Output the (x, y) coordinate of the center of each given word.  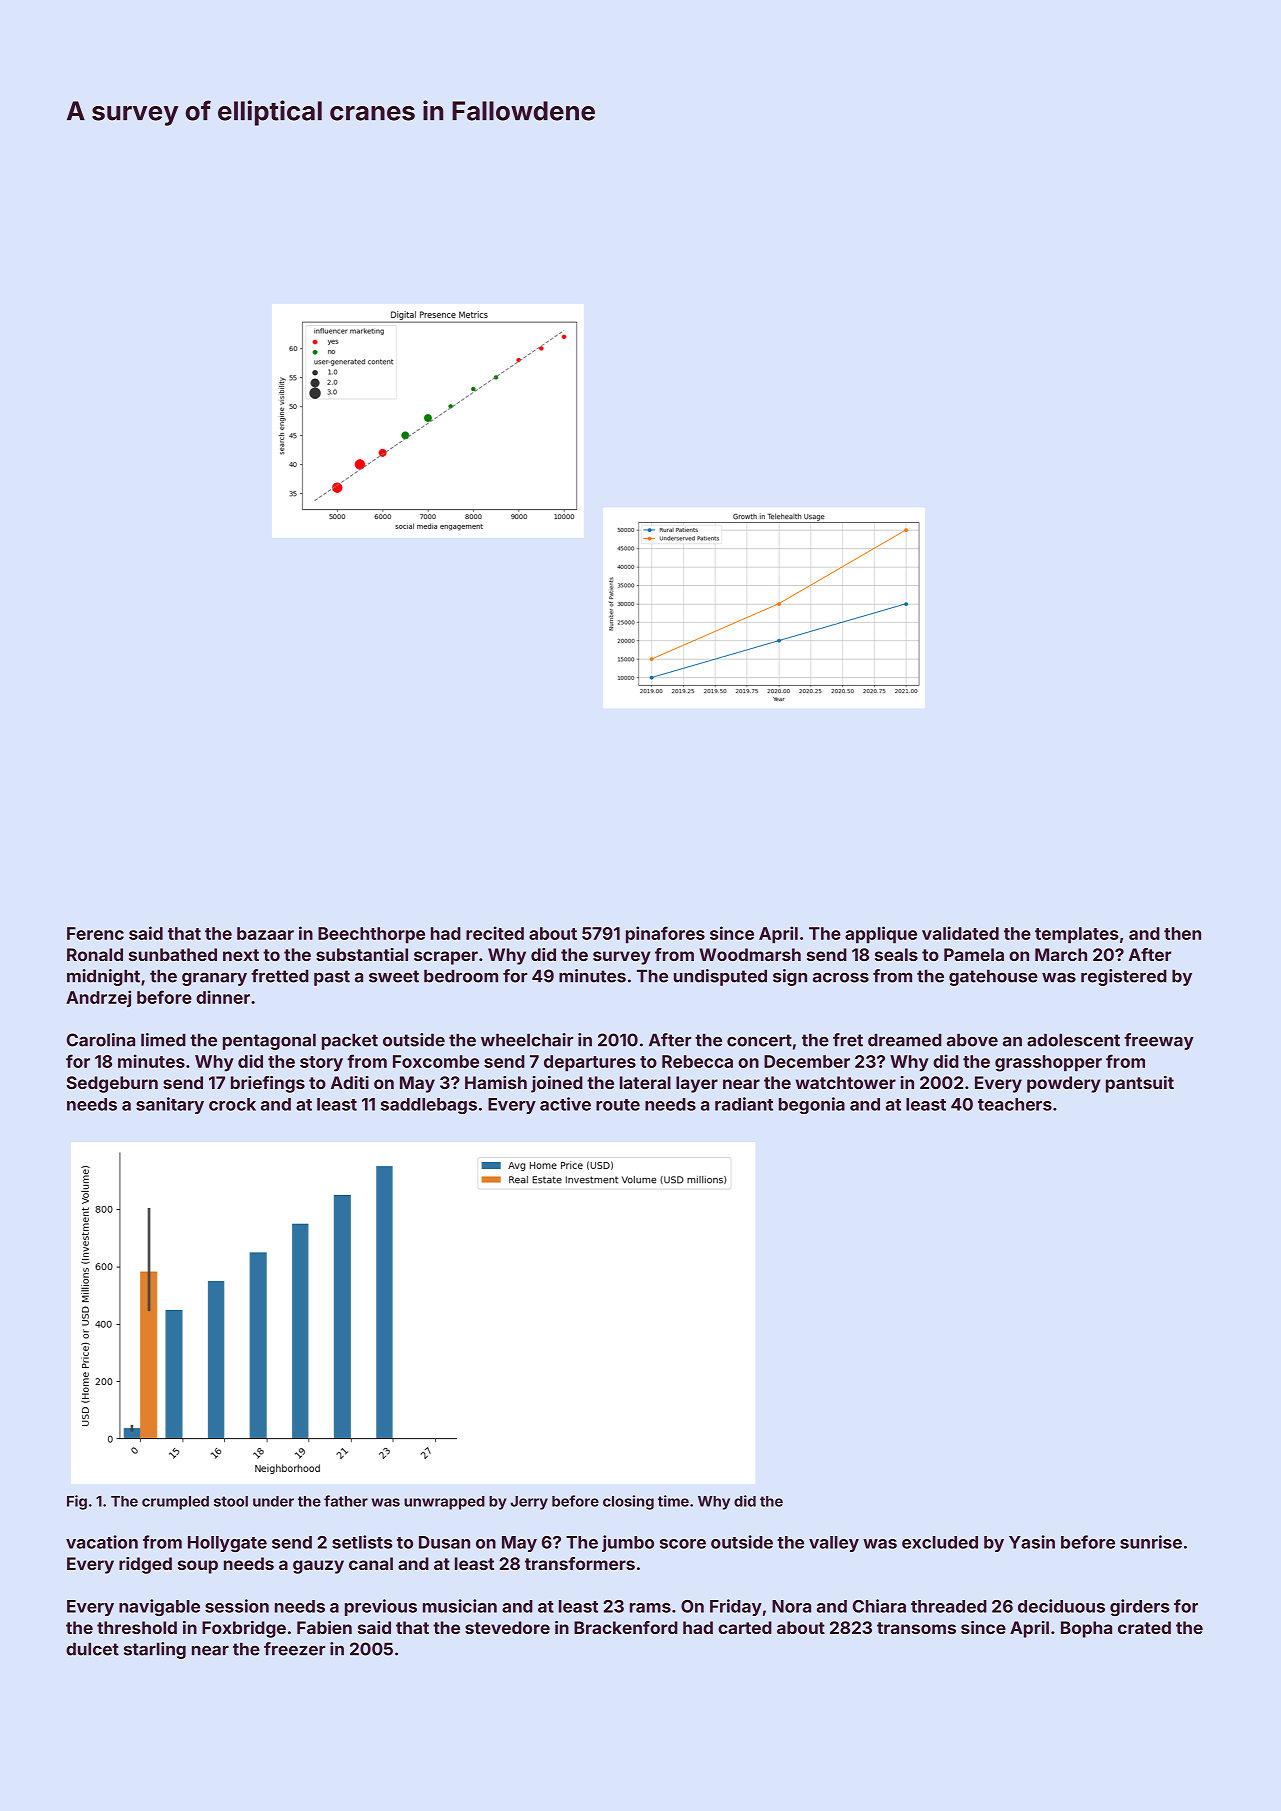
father (346, 1501)
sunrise (1151, 1542)
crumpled (175, 1503)
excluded (940, 1542)
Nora (791, 1606)
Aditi (350, 1082)
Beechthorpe (371, 935)
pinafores (665, 935)
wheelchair (527, 1040)
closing (628, 1502)
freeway (1159, 1041)
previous (381, 1607)
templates (1076, 935)
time (673, 1501)
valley (834, 1544)
